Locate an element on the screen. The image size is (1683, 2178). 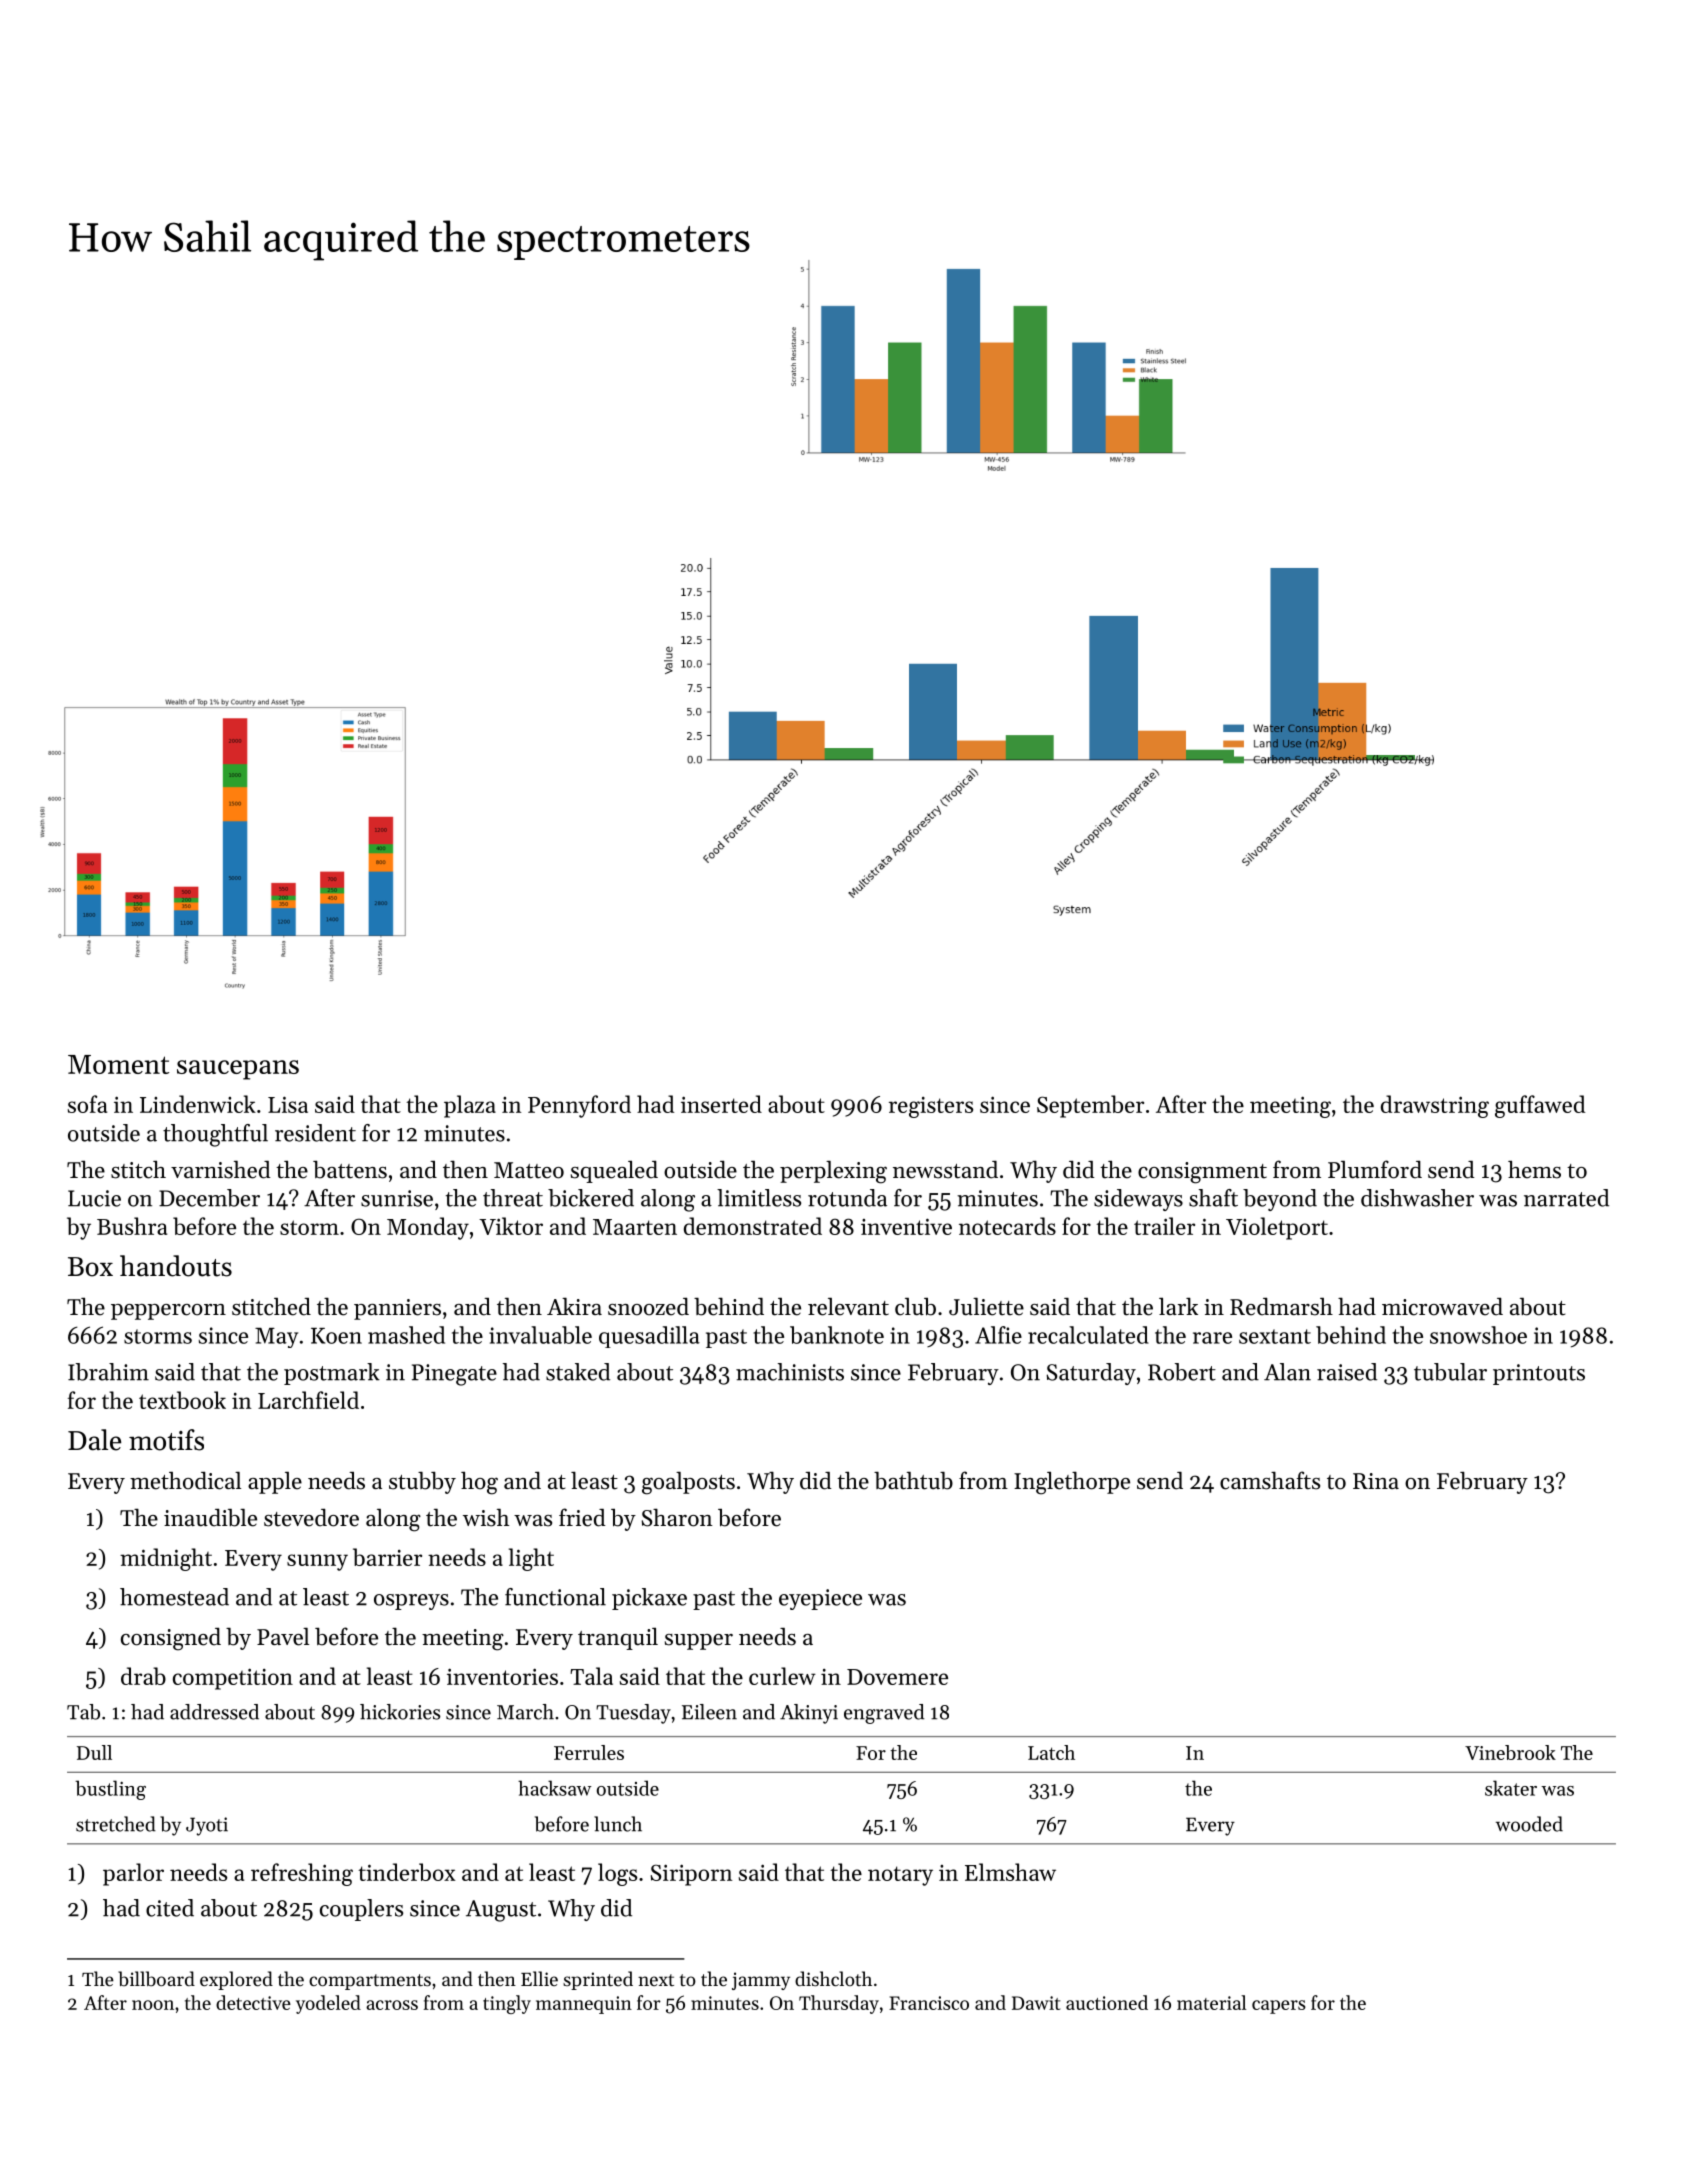
sofa is located at coordinates (87, 1104).
